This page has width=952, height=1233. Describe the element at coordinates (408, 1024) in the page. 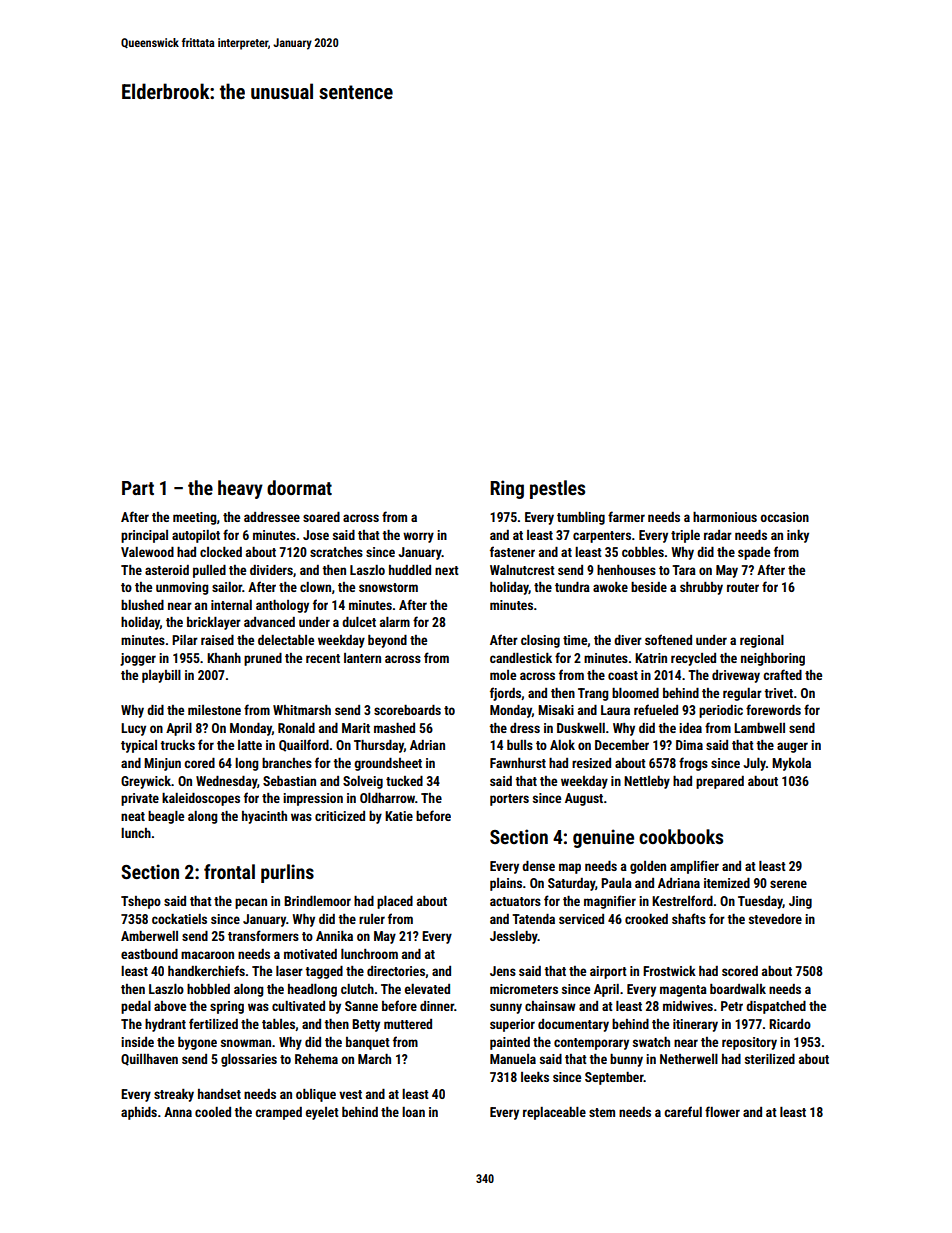

I see `muttered` at that location.
